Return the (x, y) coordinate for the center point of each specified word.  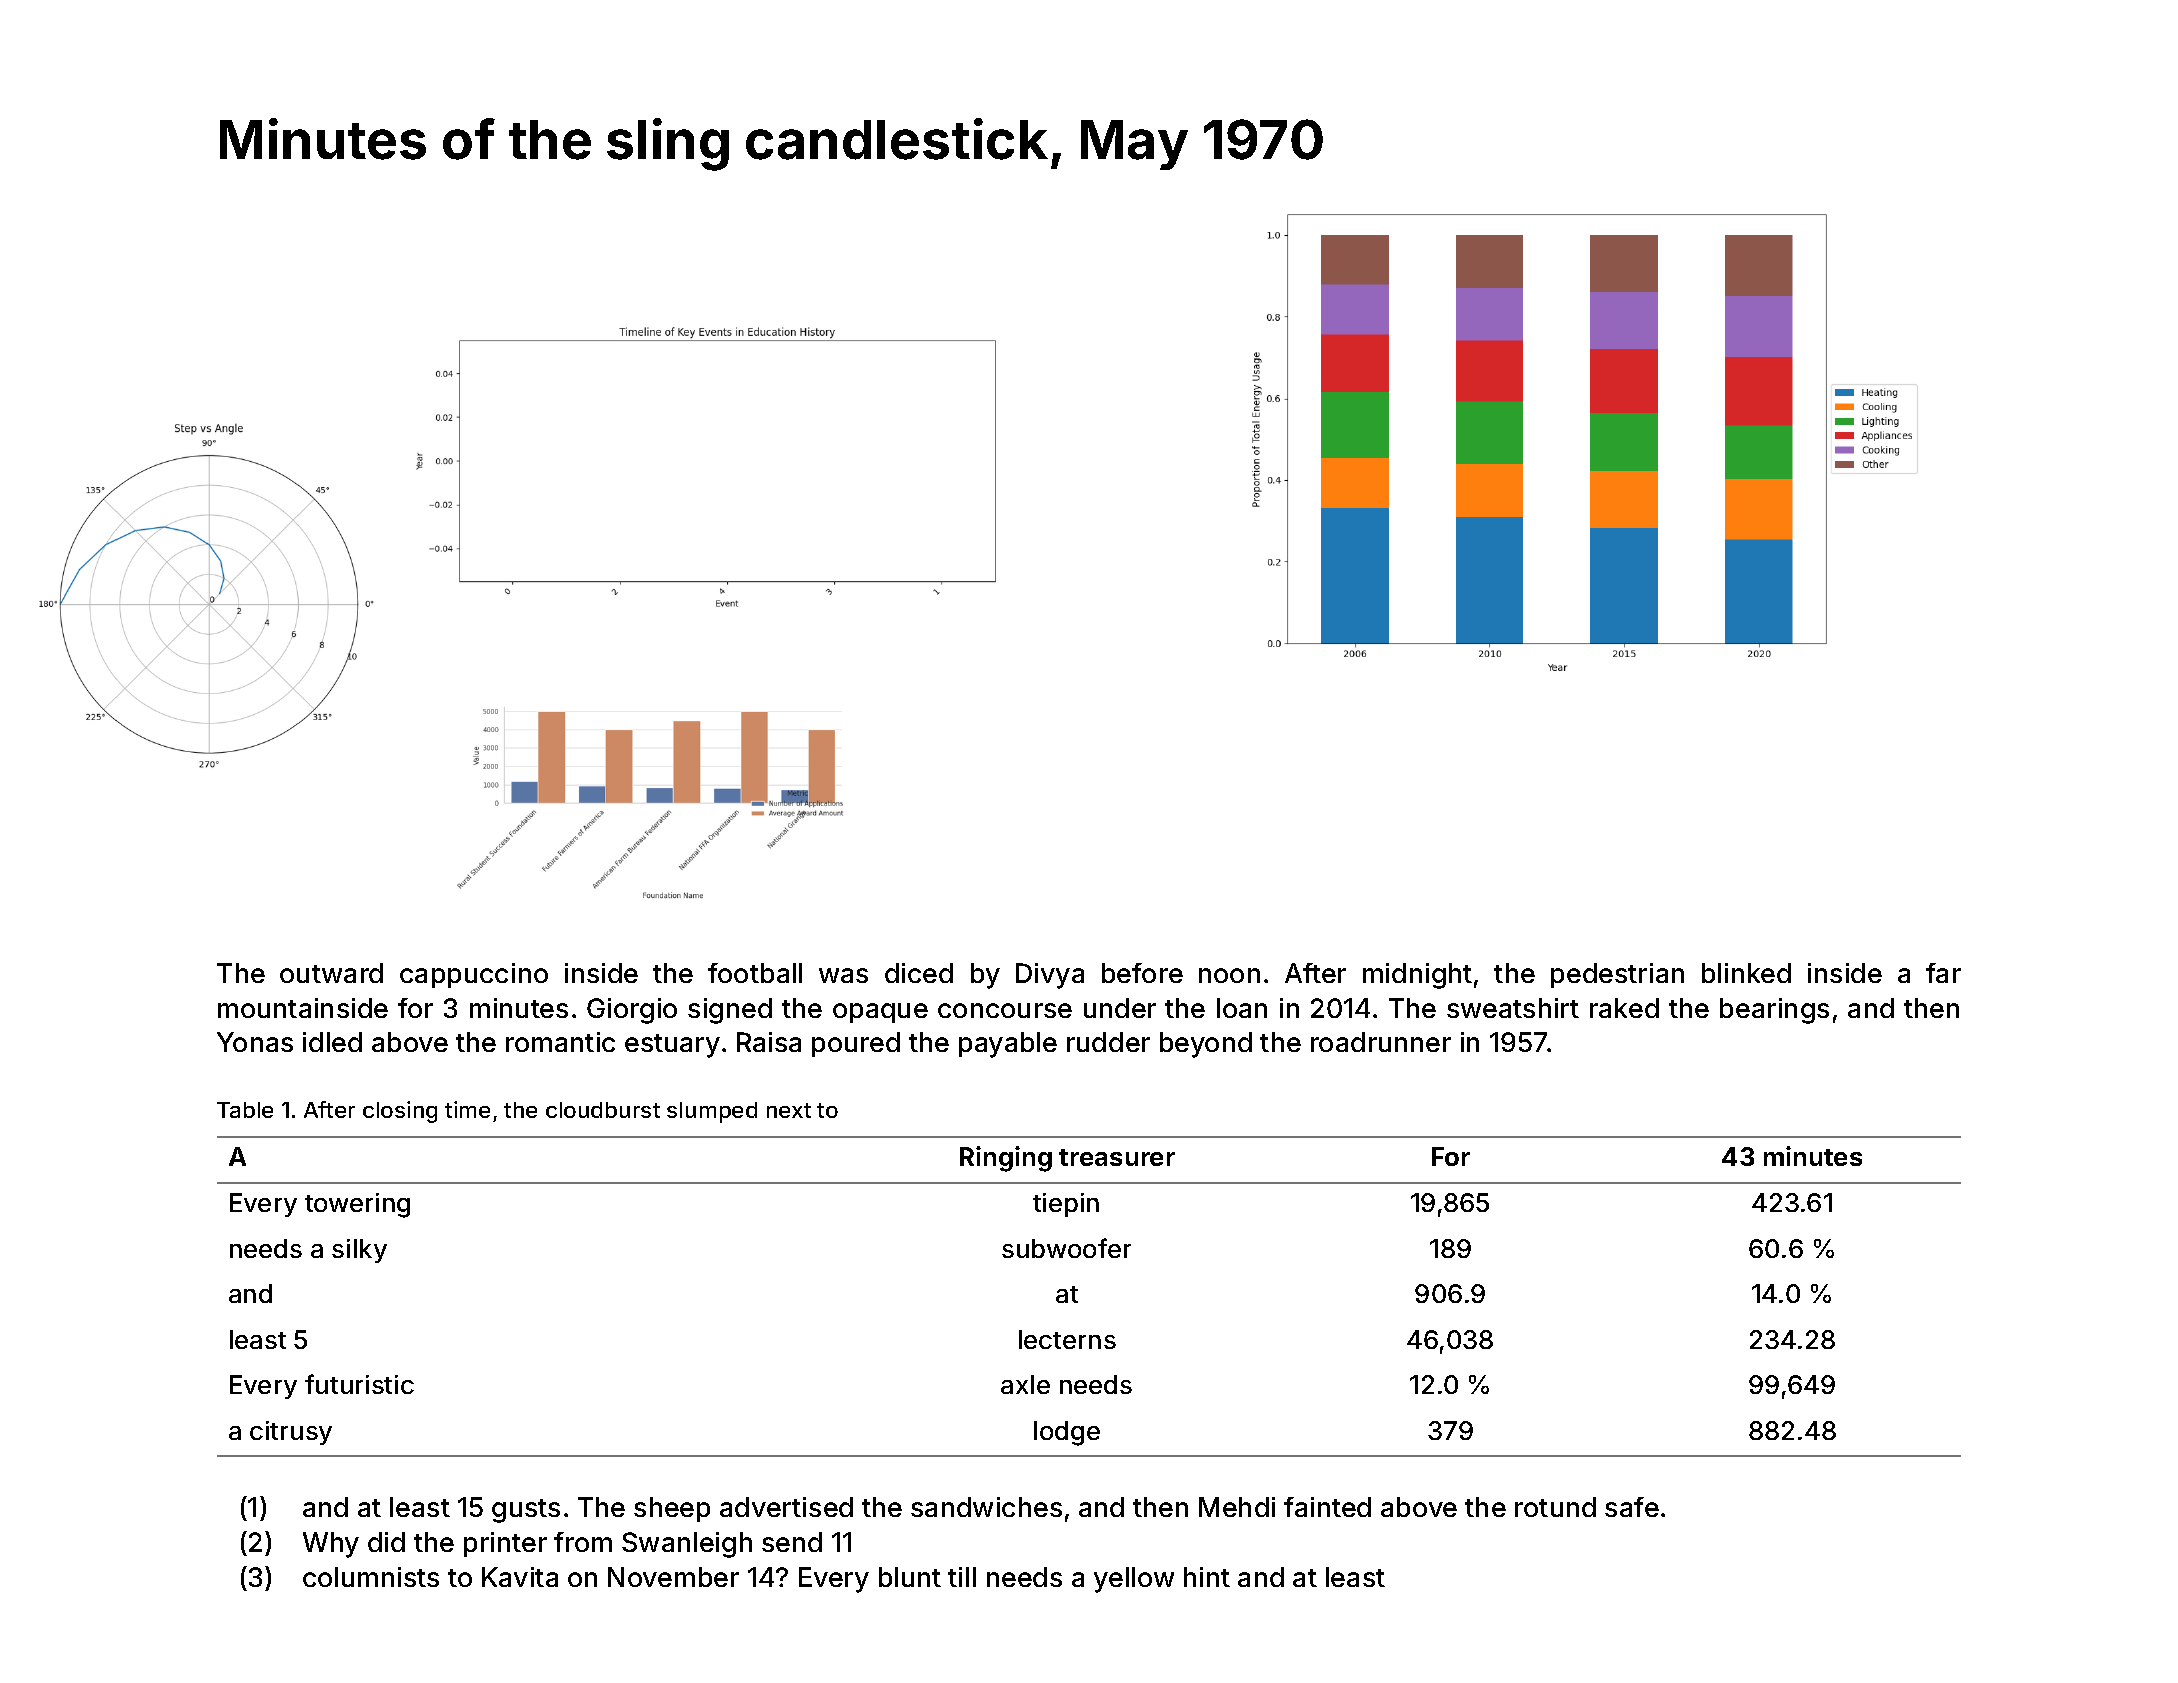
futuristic (359, 1384)
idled (332, 1042)
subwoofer (1066, 1248)
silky (359, 1251)
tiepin (1066, 1205)
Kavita (520, 1577)
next (789, 1110)
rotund (1555, 1507)
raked (1624, 1008)
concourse (1005, 1010)
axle (1025, 1384)
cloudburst (603, 1110)
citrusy (291, 1433)
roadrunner (1381, 1042)
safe (1632, 1507)
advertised (786, 1507)
